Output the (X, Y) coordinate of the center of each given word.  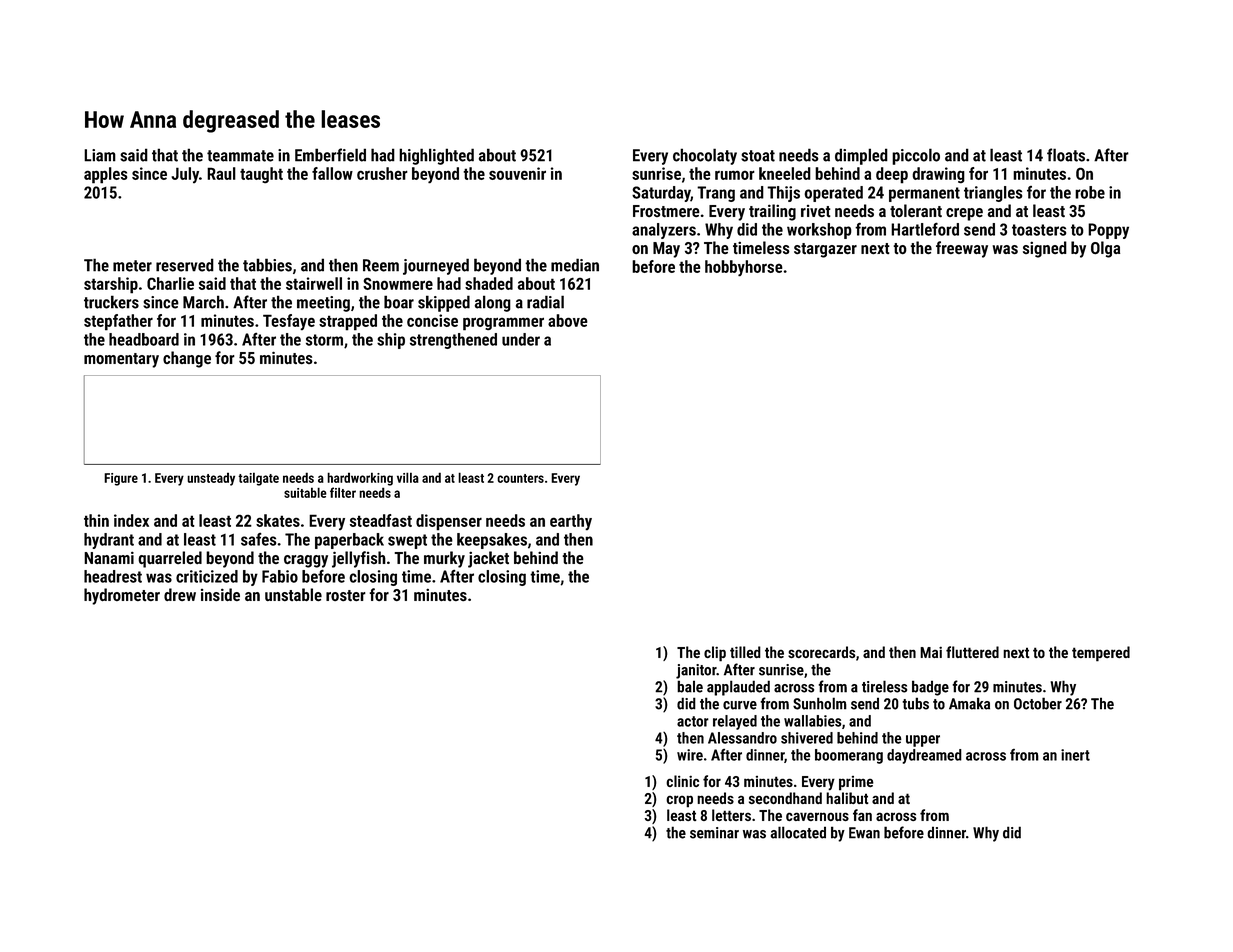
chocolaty (705, 156)
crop (679, 801)
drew (180, 594)
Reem (381, 265)
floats (1066, 155)
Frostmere (666, 211)
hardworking (360, 479)
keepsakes (492, 541)
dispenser (449, 522)
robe (1090, 192)
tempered (1101, 654)
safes (258, 539)
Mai (931, 652)
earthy (571, 522)
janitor (696, 671)
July (185, 175)
